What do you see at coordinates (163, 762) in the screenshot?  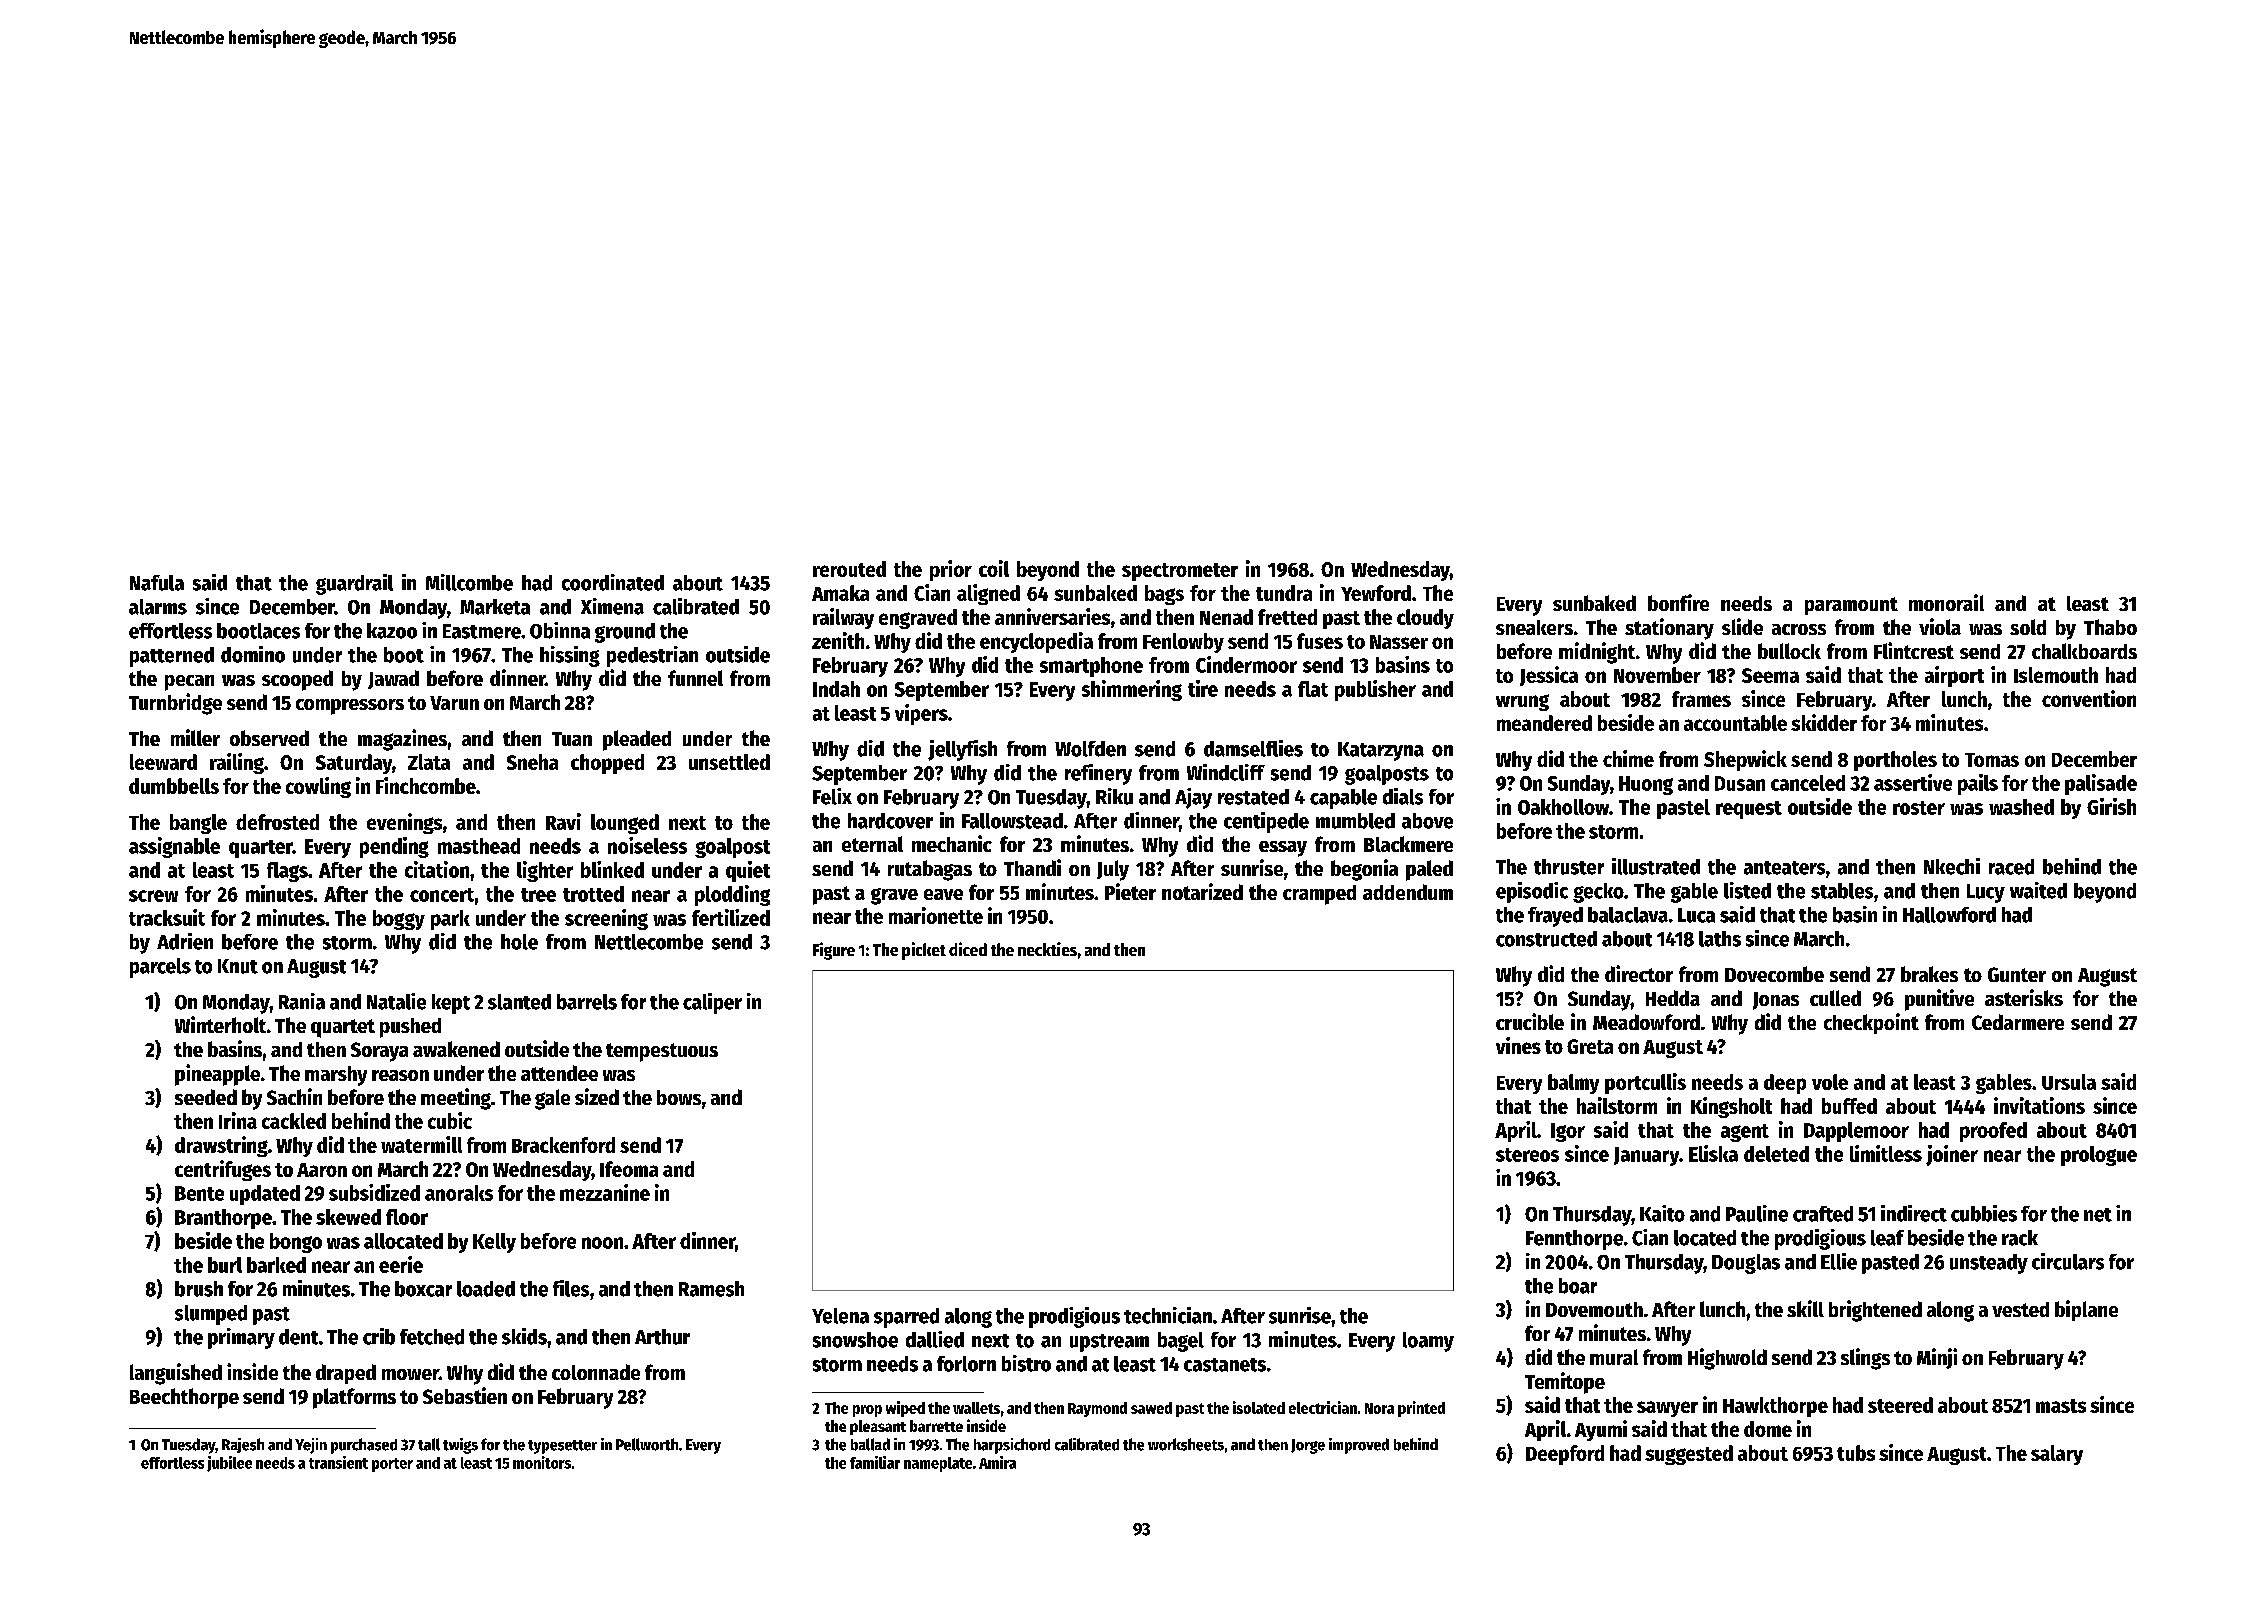 I see `leeward` at bounding box center [163, 762].
